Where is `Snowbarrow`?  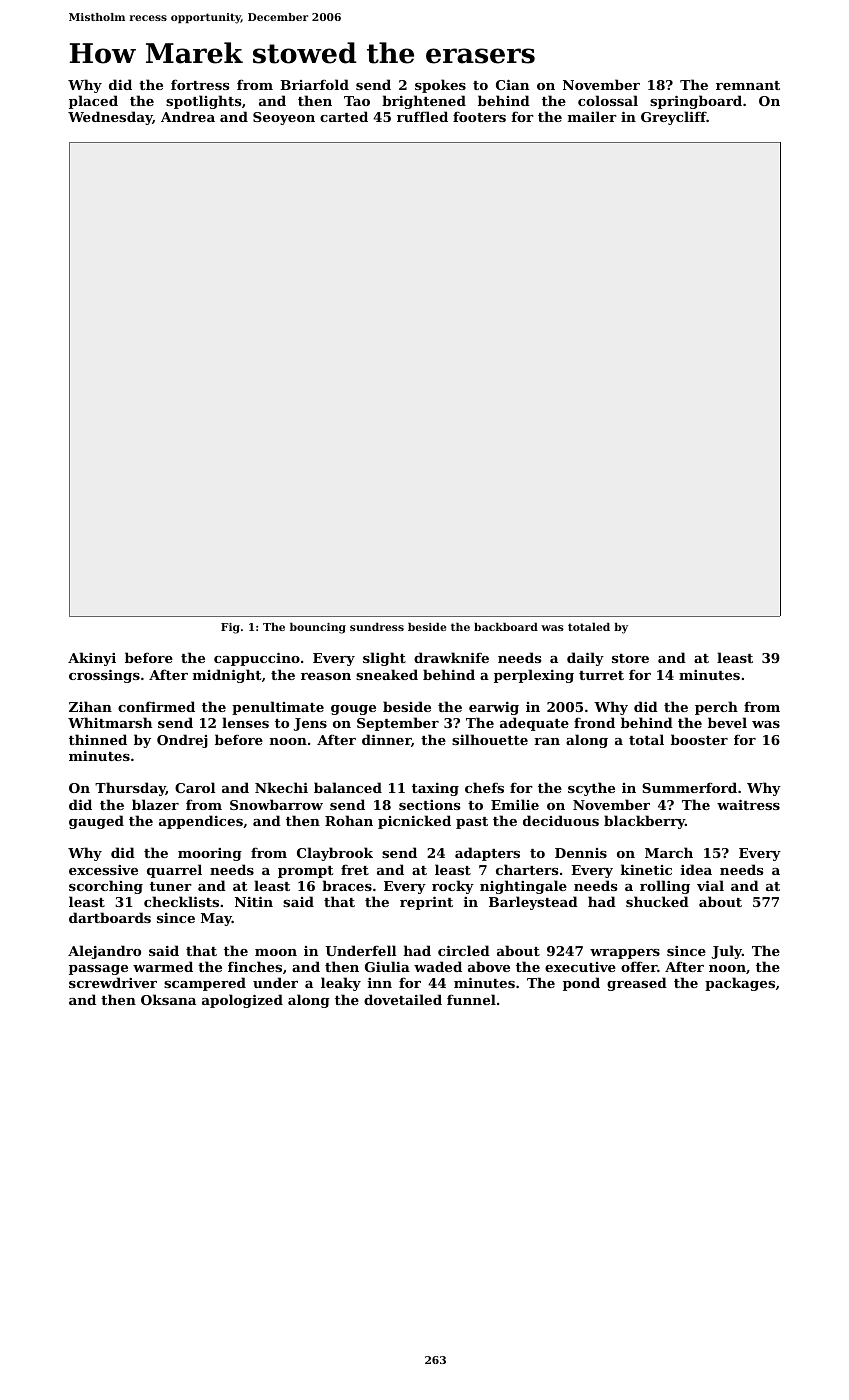
Snowbarrow is located at coordinates (276, 804).
